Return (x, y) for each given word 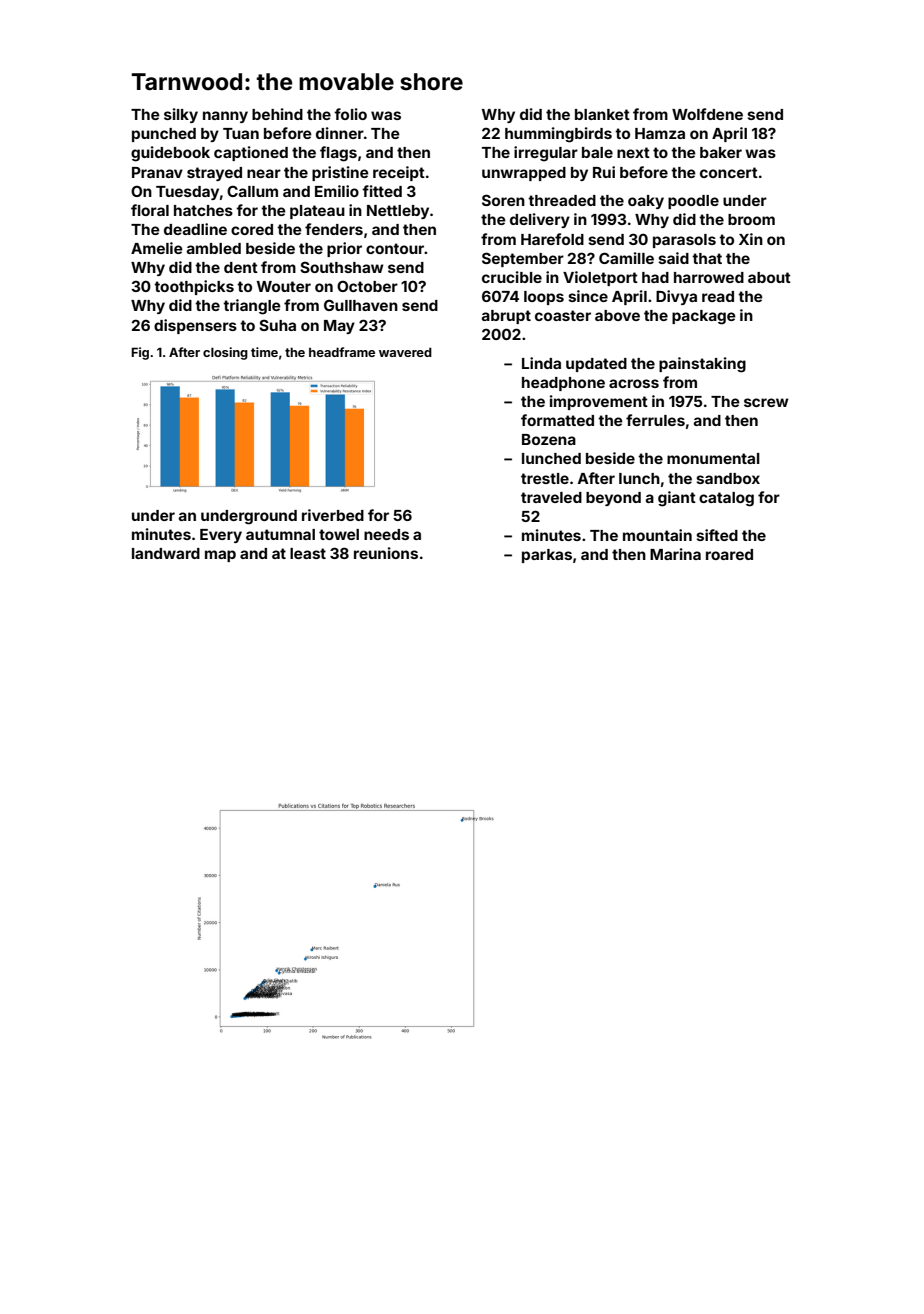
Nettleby (398, 212)
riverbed (333, 515)
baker (721, 152)
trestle (545, 478)
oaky (646, 202)
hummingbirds (558, 135)
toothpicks (194, 287)
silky (181, 115)
